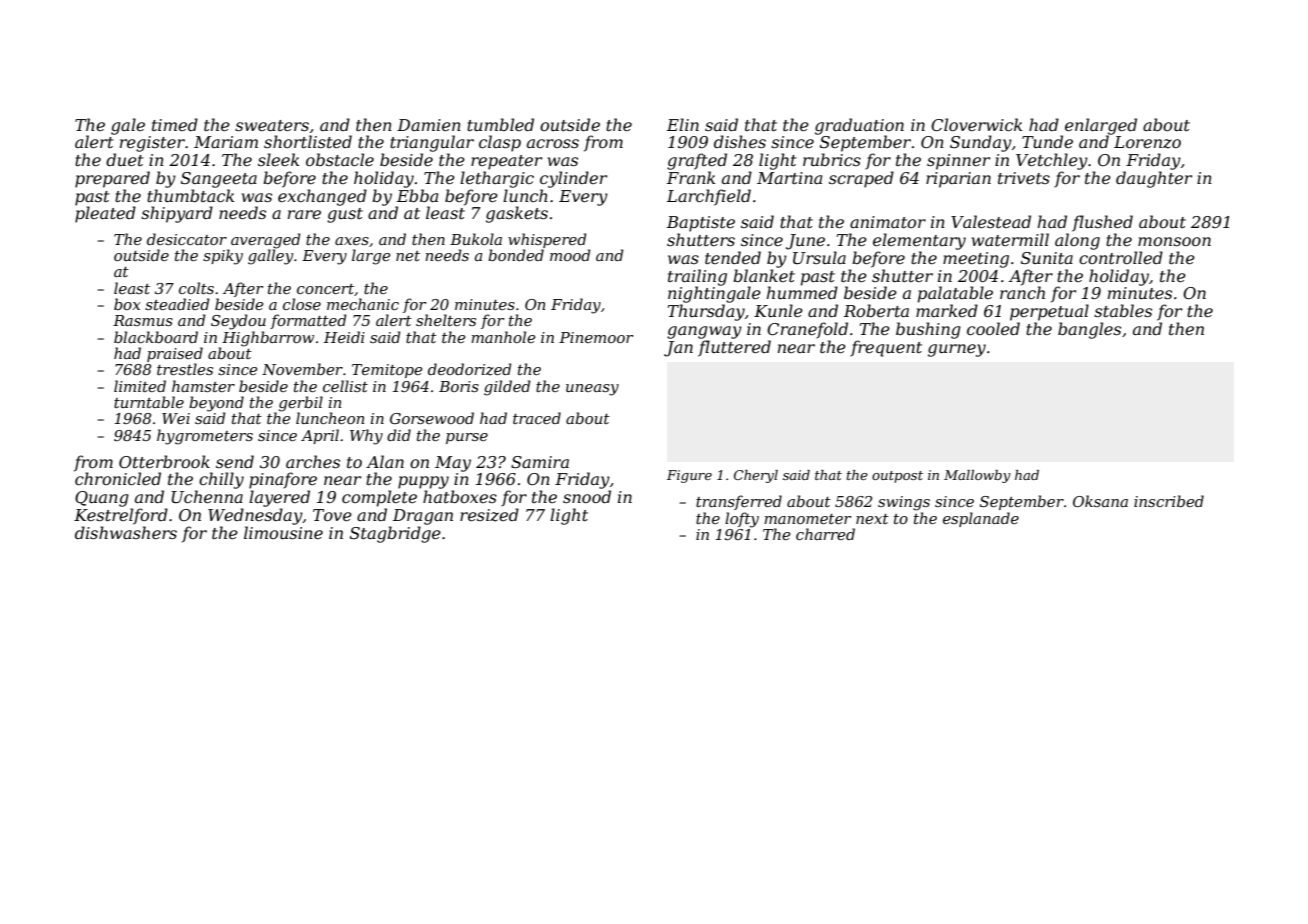 The height and width of the image is (924, 1308). What do you see at coordinates (740, 141) in the image?
I see `dishes` at bounding box center [740, 141].
